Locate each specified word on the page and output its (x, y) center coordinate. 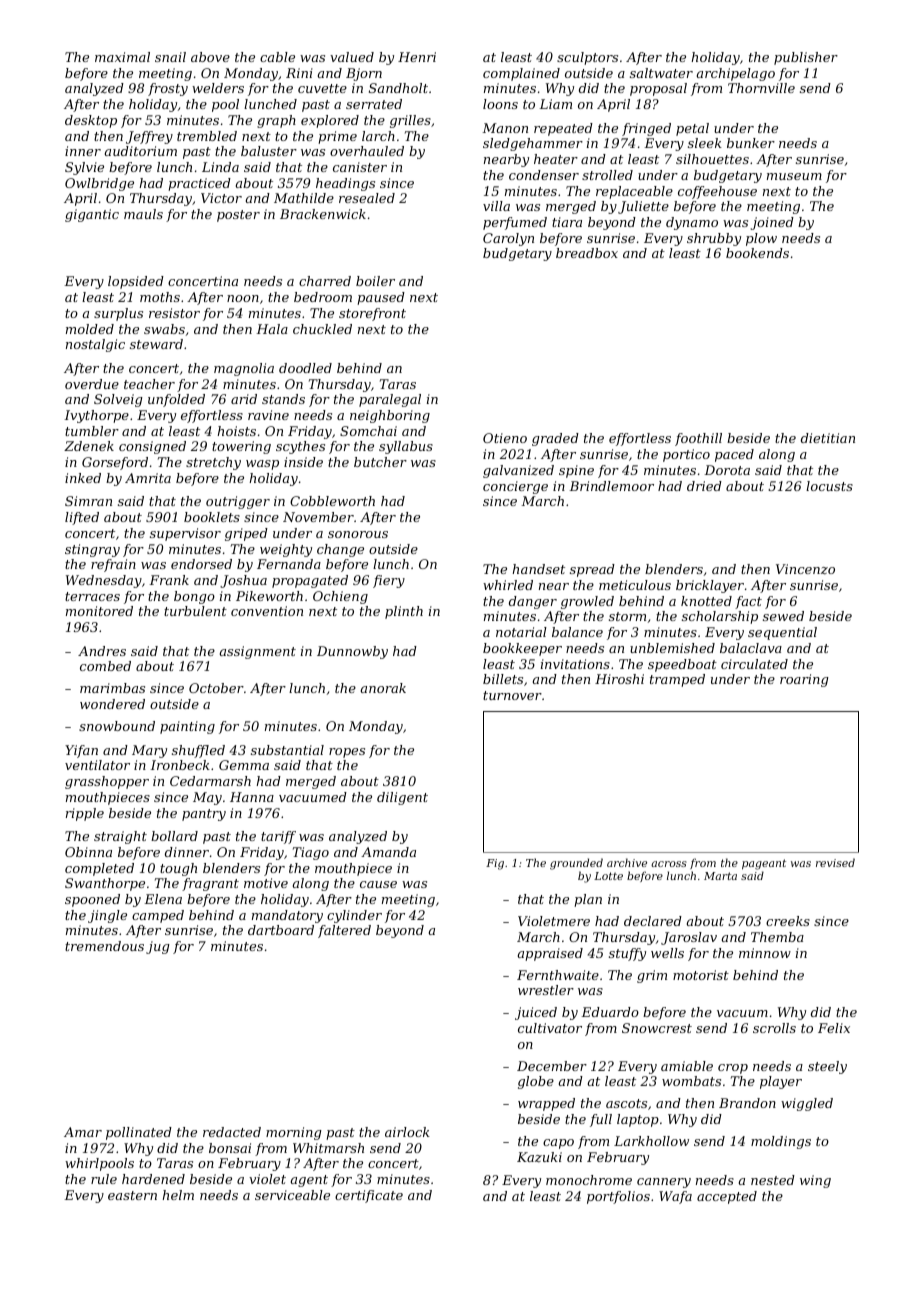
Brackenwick (323, 214)
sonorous (358, 534)
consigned (152, 447)
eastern (132, 1195)
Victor (221, 198)
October (216, 688)
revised (835, 862)
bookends (757, 253)
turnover (512, 695)
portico (686, 455)
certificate (369, 1196)
